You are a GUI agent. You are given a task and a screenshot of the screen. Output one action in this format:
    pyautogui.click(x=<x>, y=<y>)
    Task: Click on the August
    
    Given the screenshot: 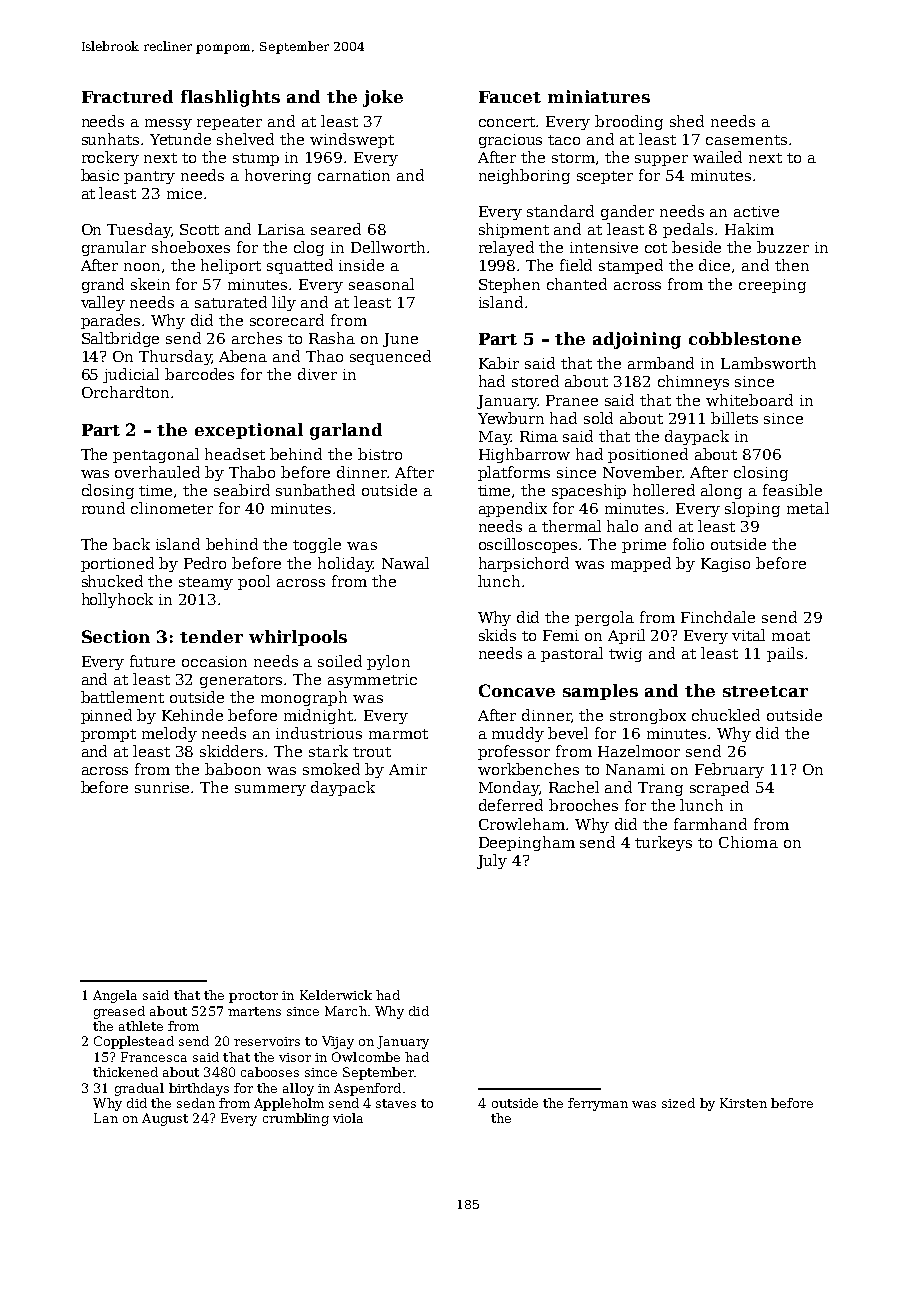 What is the action you would take?
    pyautogui.click(x=165, y=1119)
